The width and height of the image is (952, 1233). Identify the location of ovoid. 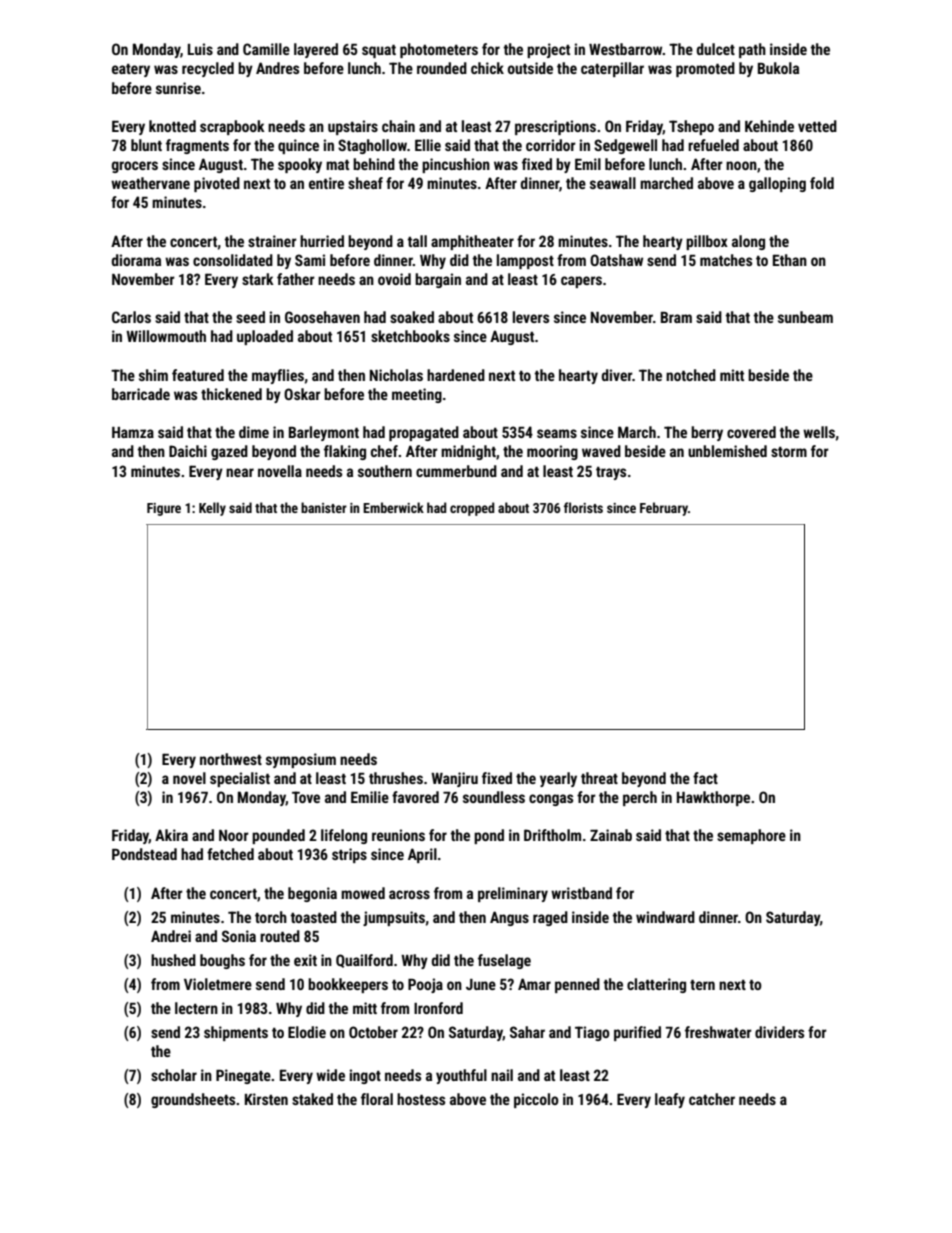
(394, 279).
